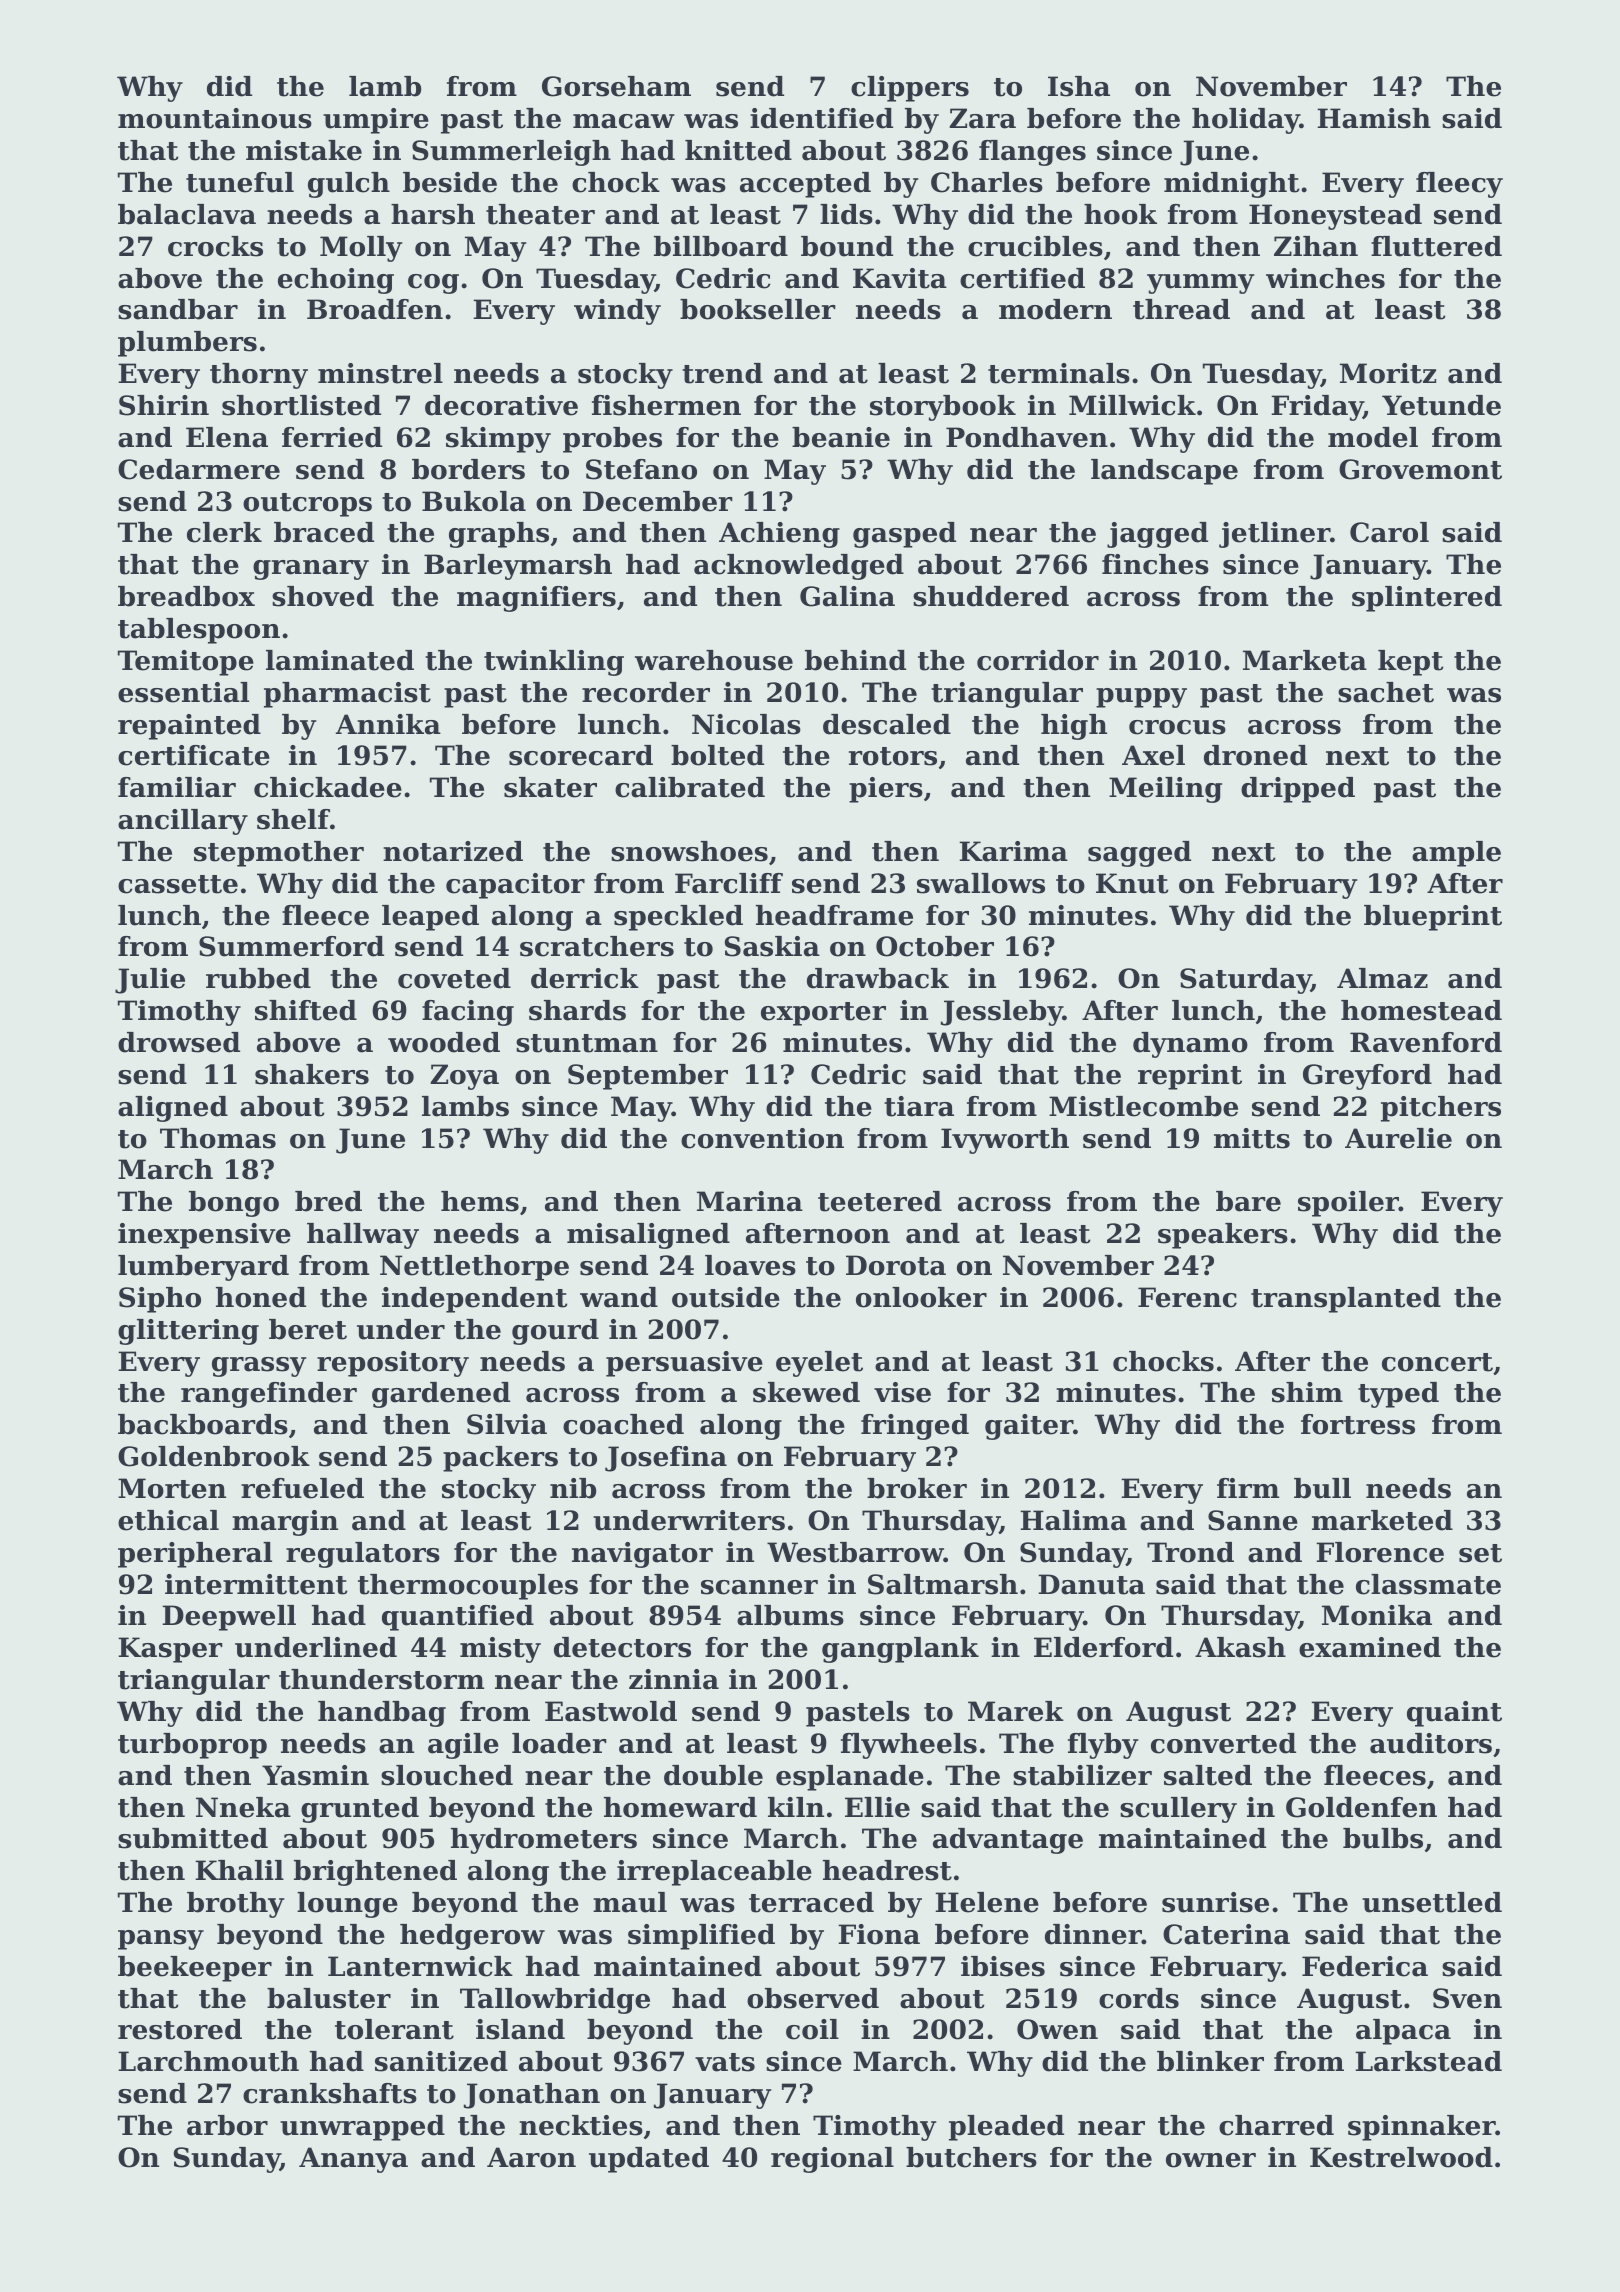 The image size is (1620, 2292). What do you see at coordinates (227, 2125) in the page?
I see `arbor` at bounding box center [227, 2125].
